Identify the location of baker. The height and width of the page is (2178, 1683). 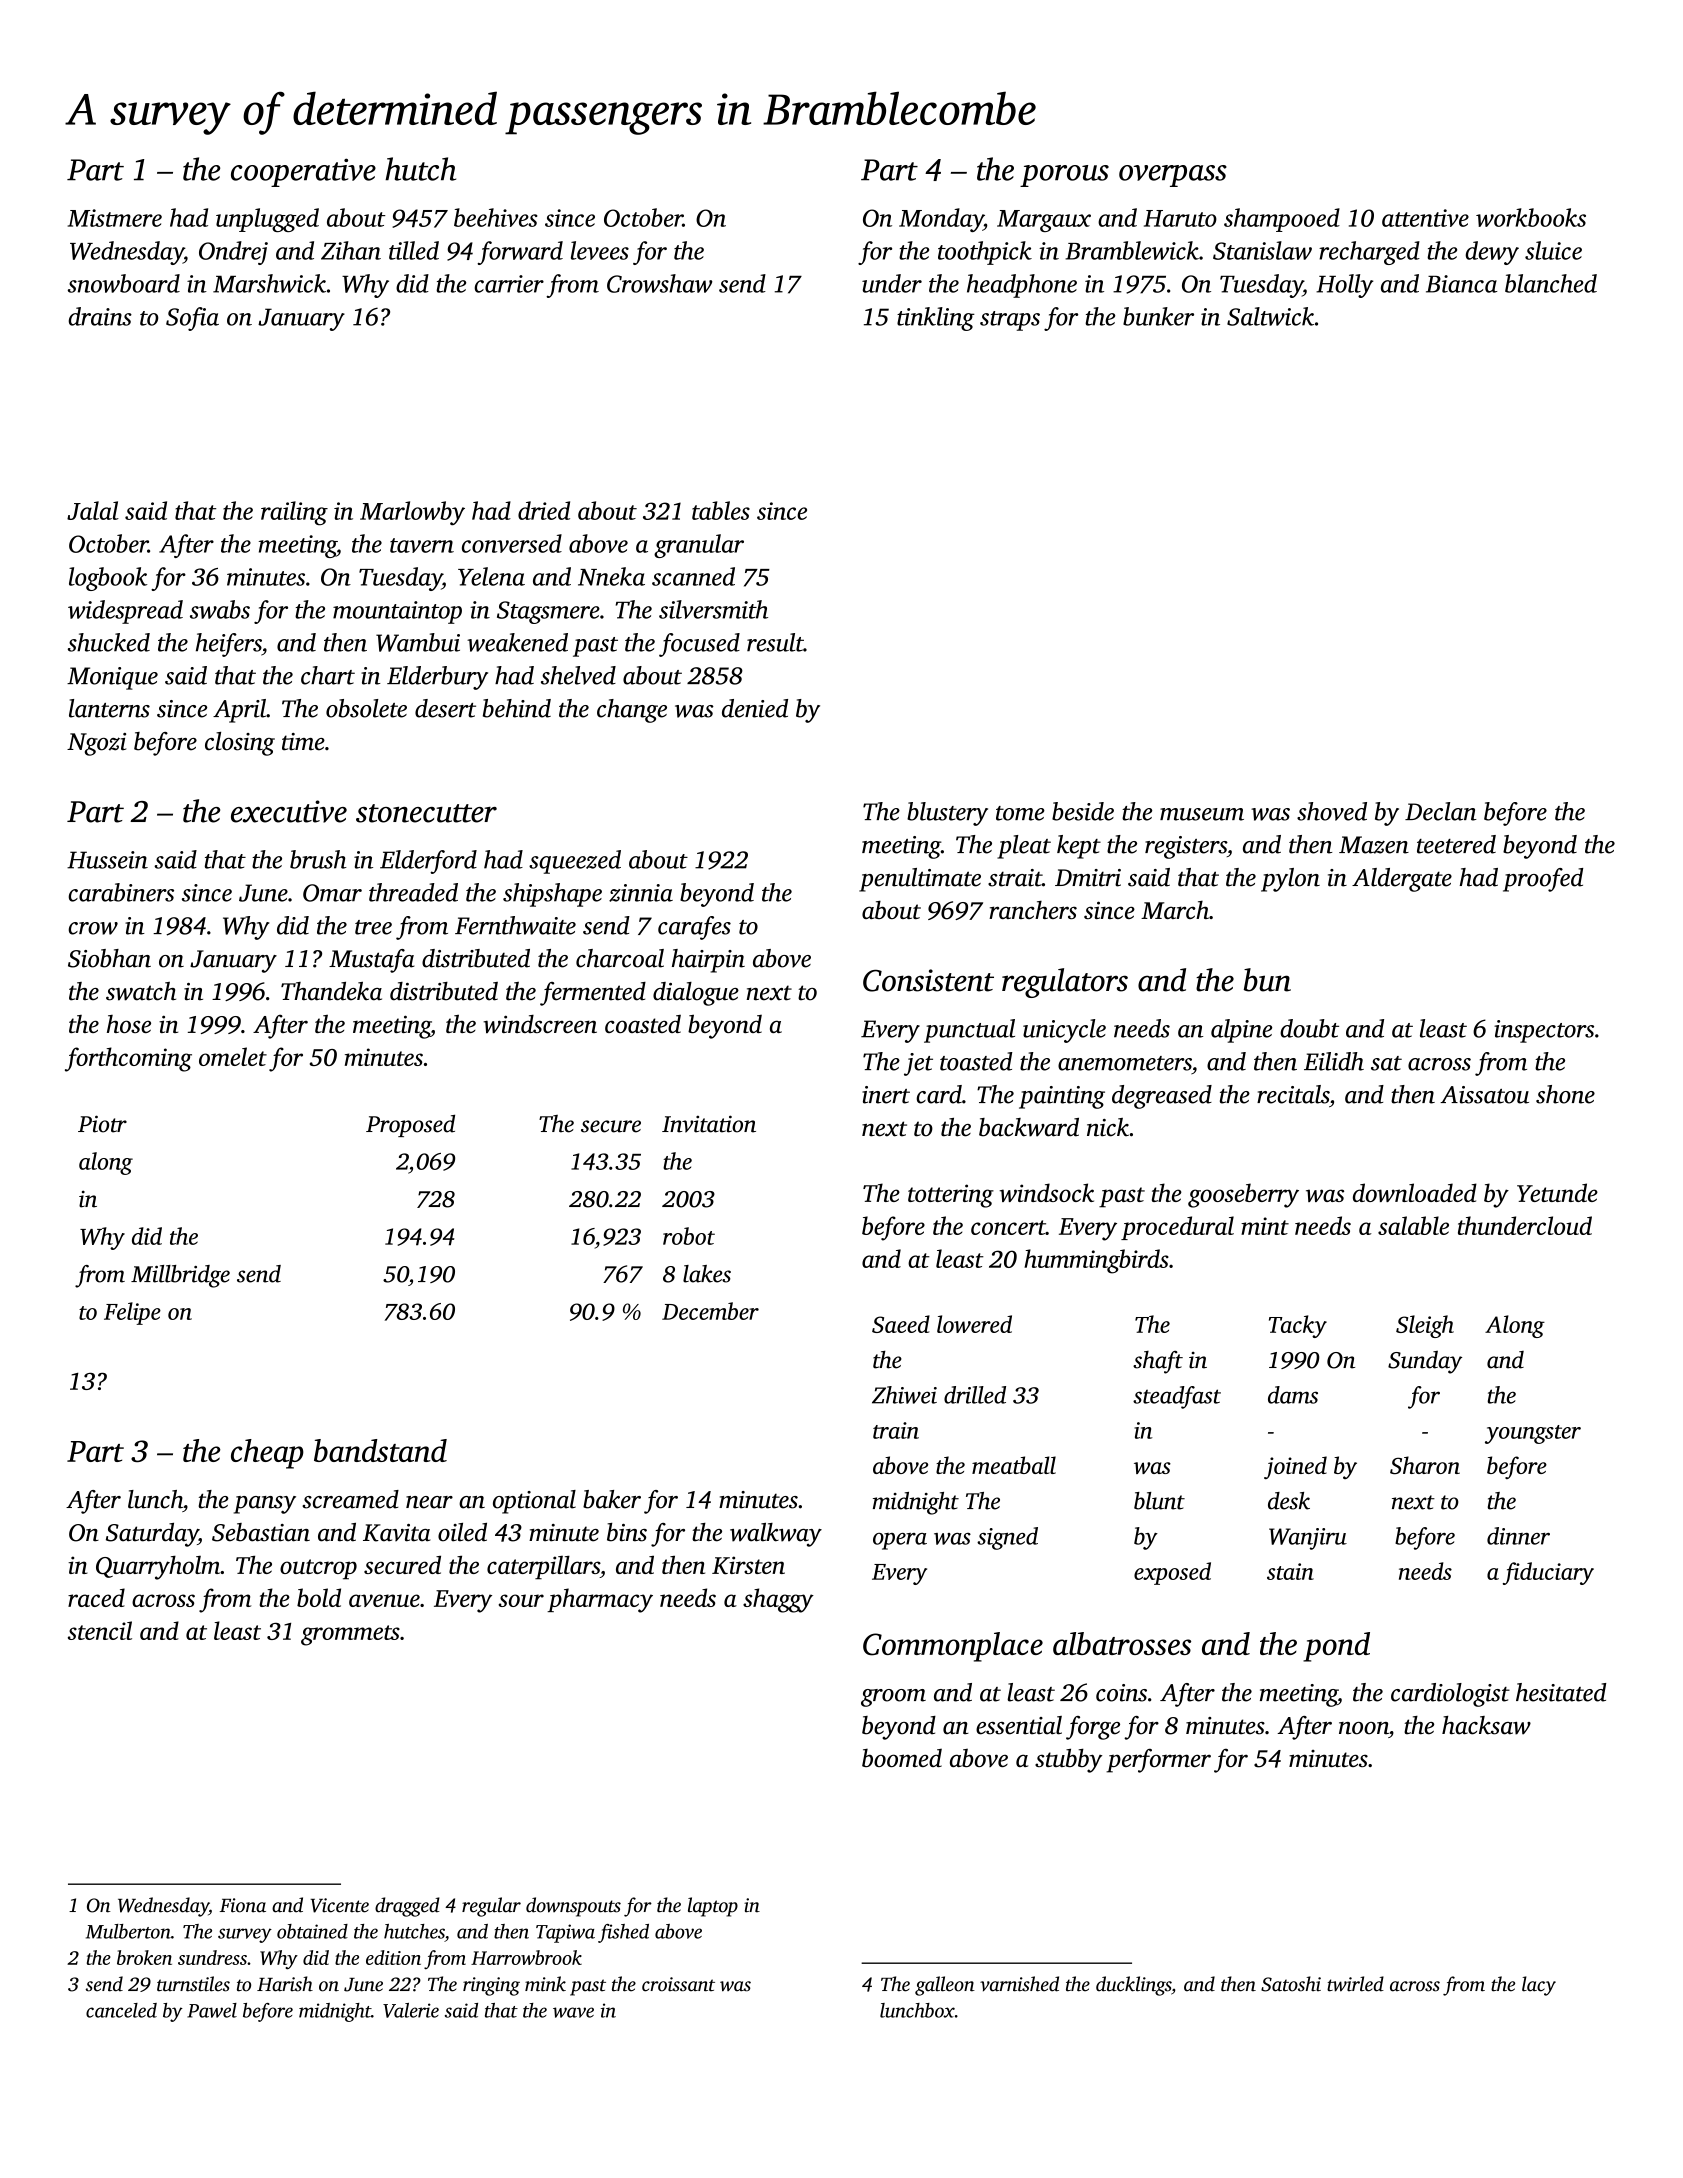
(612, 1499).
